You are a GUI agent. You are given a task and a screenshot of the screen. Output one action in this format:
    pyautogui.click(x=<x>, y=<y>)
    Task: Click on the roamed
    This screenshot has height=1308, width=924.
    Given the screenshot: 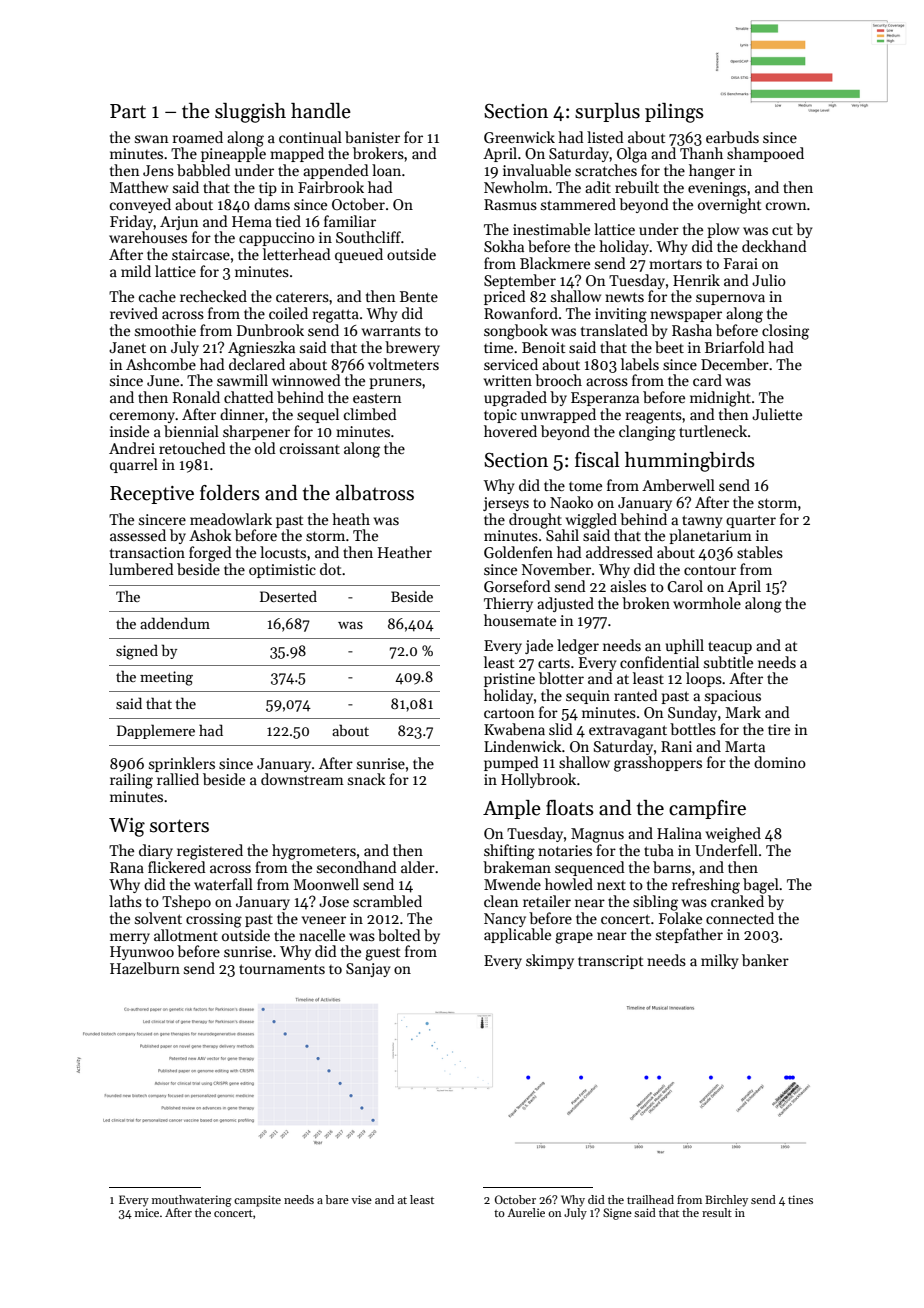 What is the action you would take?
    pyautogui.click(x=198, y=137)
